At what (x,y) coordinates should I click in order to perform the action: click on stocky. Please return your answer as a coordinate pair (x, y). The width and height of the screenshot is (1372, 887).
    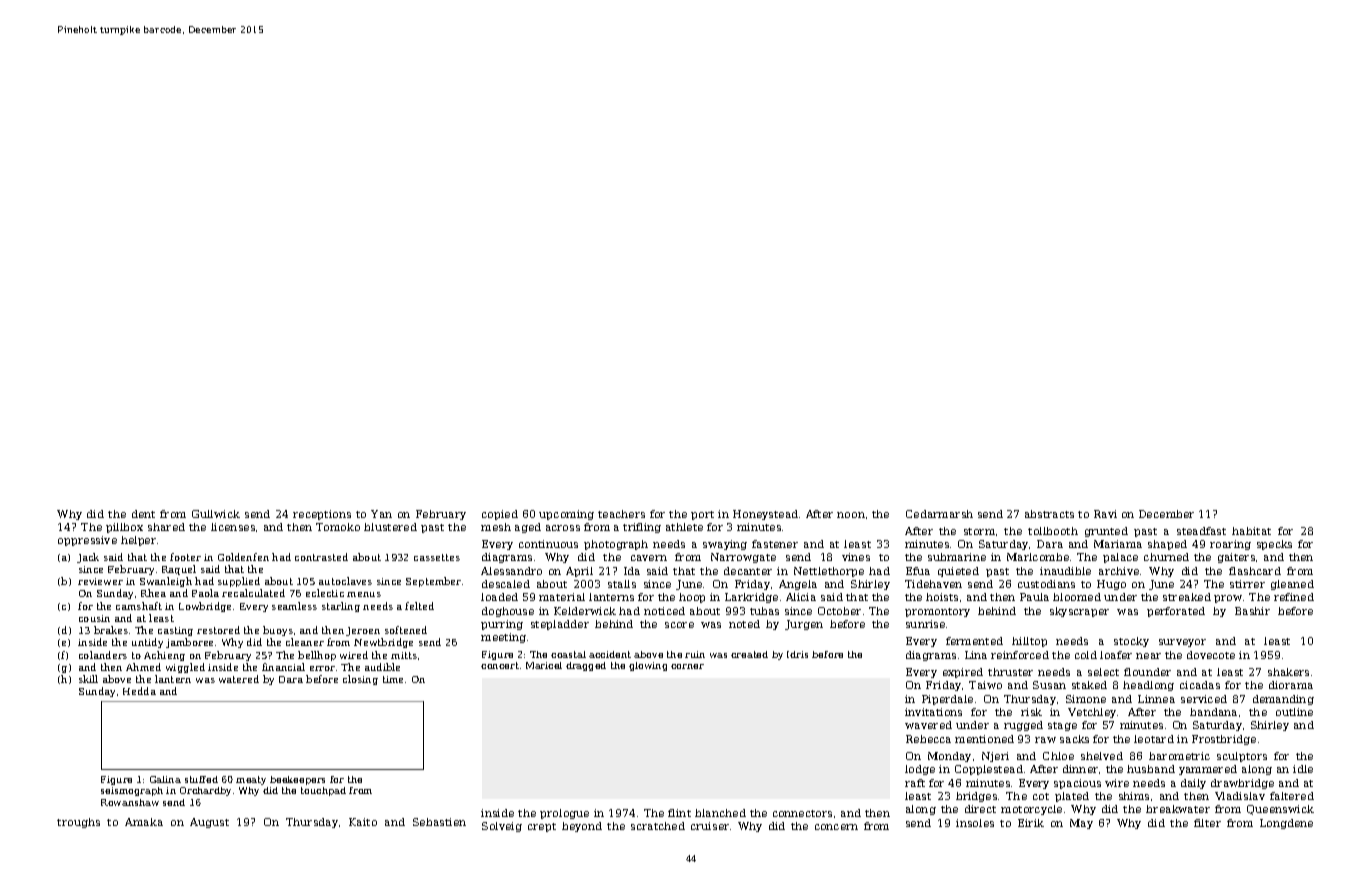
    Looking at the image, I should click on (1131, 642).
